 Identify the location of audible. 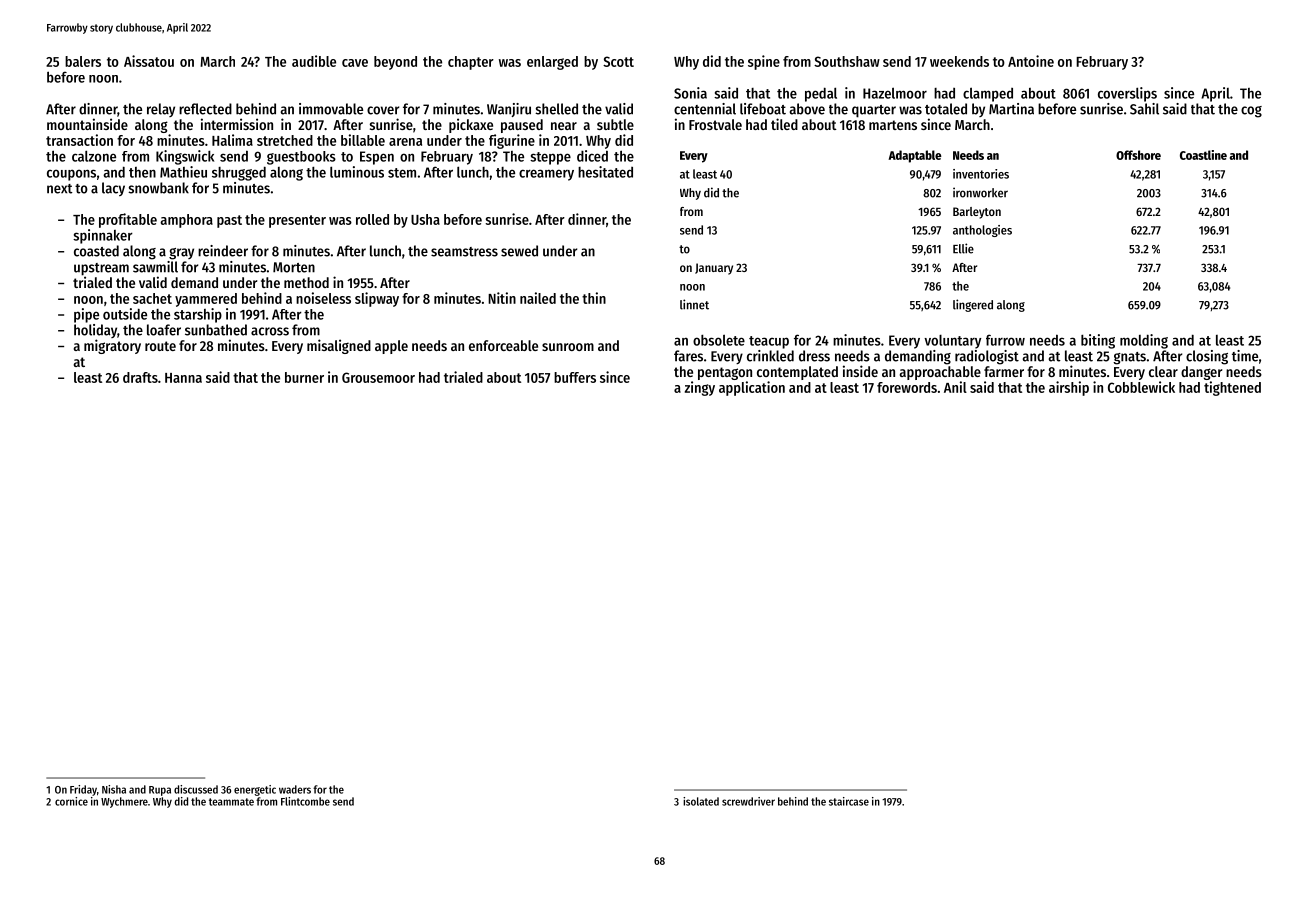
(314, 61).
